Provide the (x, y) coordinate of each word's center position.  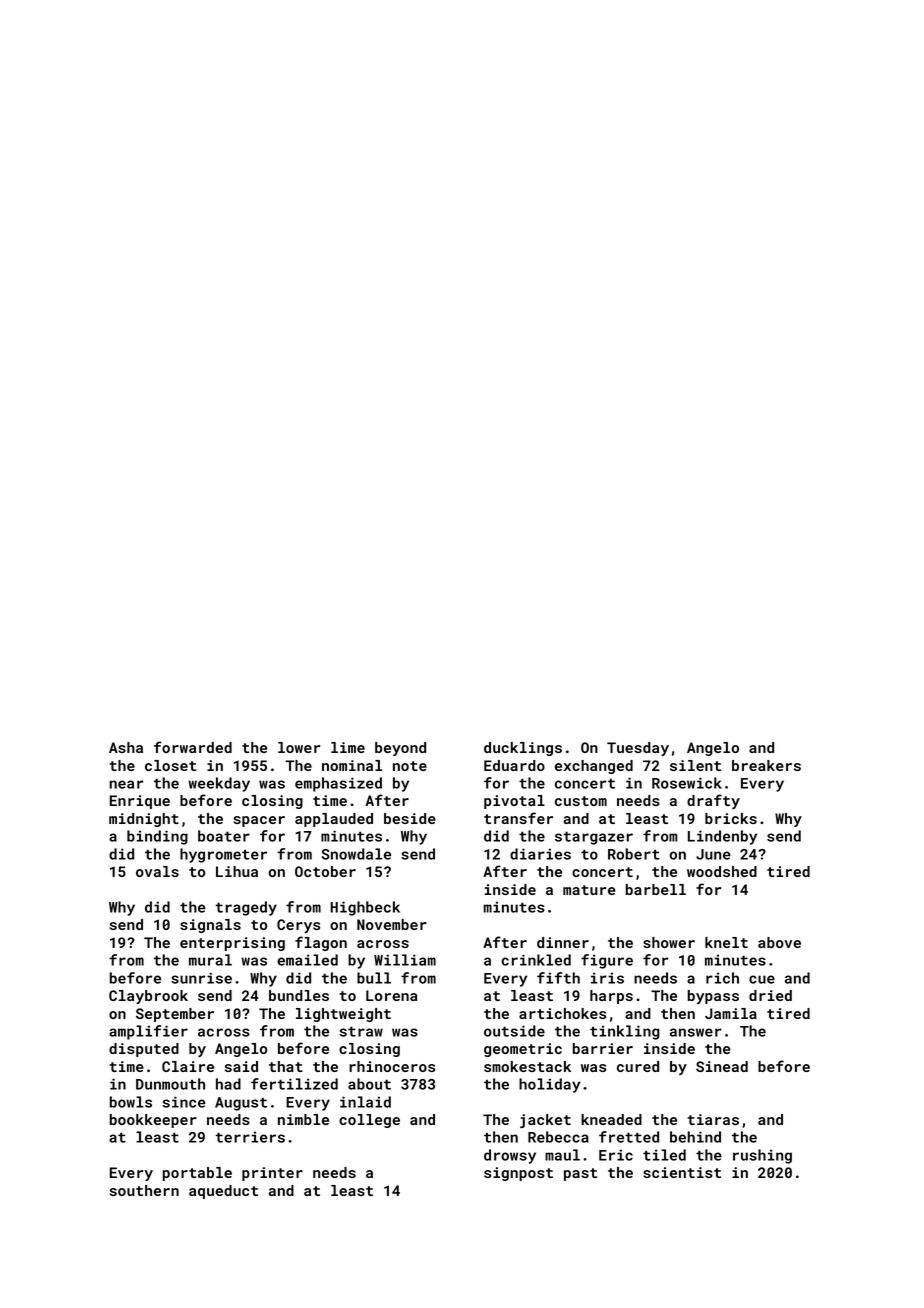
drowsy (510, 1156)
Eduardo (514, 765)
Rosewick (687, 783)
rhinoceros (392, 1066)
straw (361, 1031)
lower (299, 747)
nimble (303, 1119)
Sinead (722, 1066)
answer (696, 1032)
